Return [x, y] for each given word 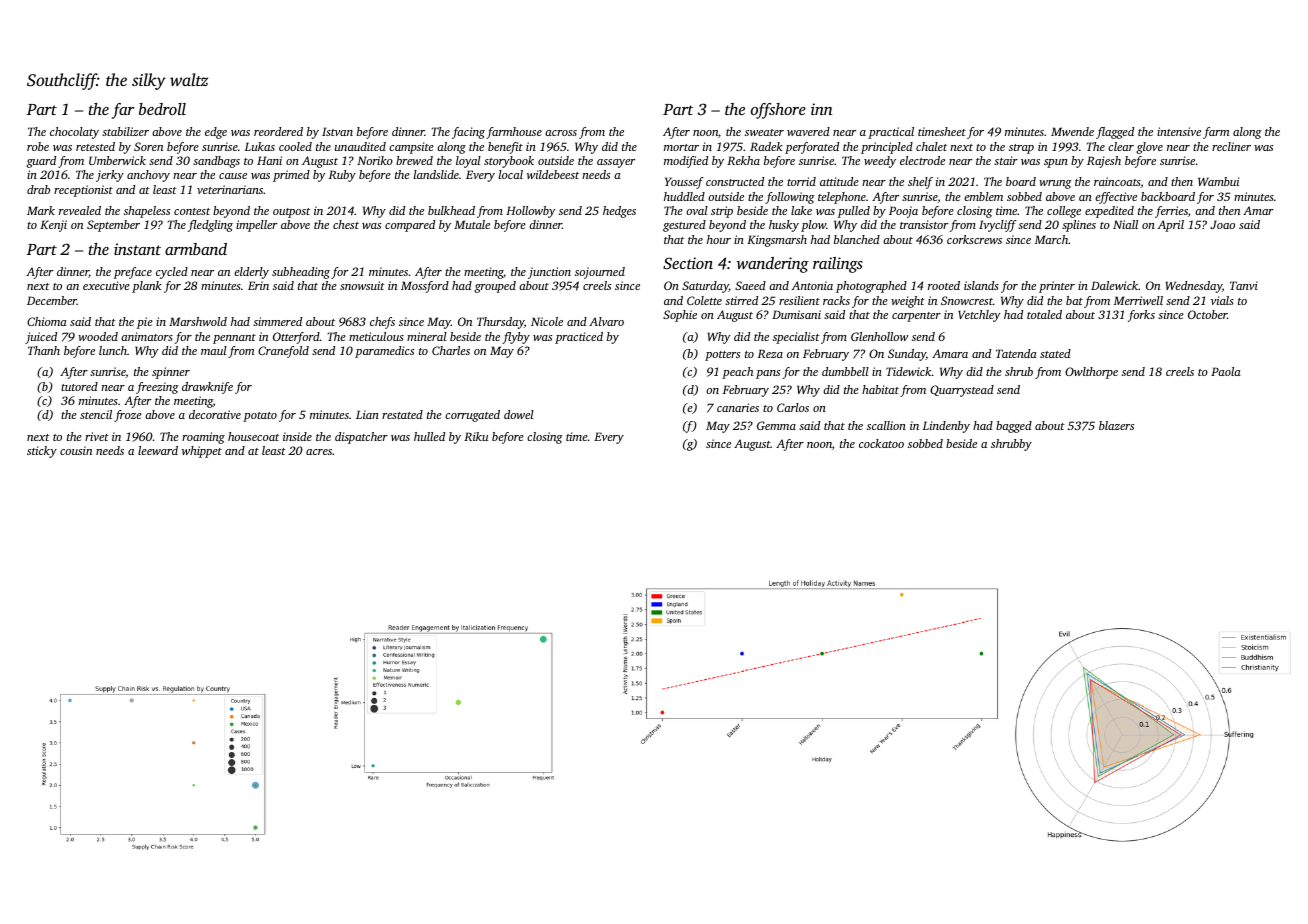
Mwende [1072, 131]
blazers [1116, 425]
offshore [778, 111]
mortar [681, 147]
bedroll [162, 109]
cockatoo [881, 443]
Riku [476, 436]
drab [38, 189]
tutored [79, 386]
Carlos [793, 407]
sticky [42, 452]
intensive [1179, 131]
